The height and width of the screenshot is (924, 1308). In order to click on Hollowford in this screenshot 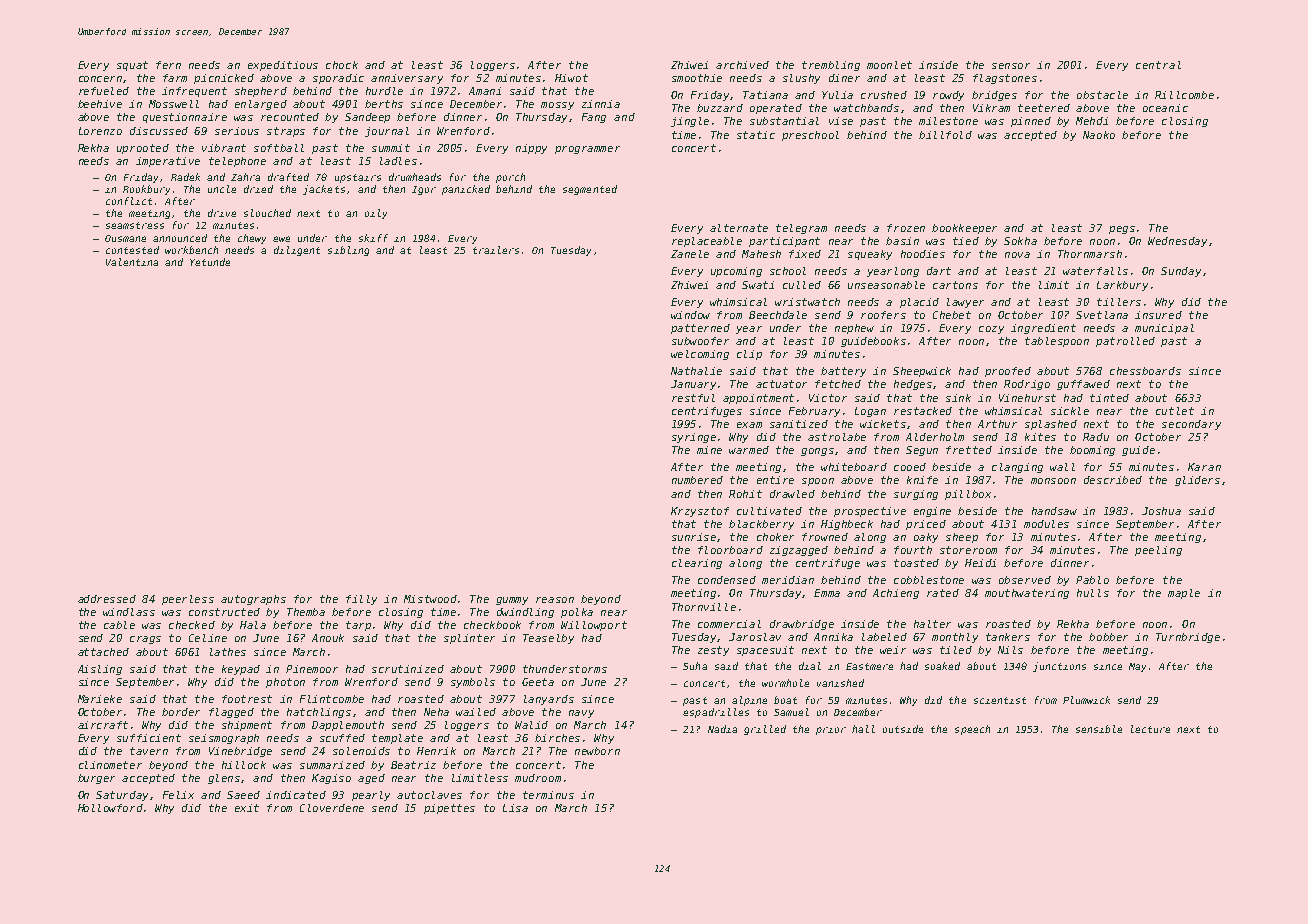, I will do `click(110, 808)`.
